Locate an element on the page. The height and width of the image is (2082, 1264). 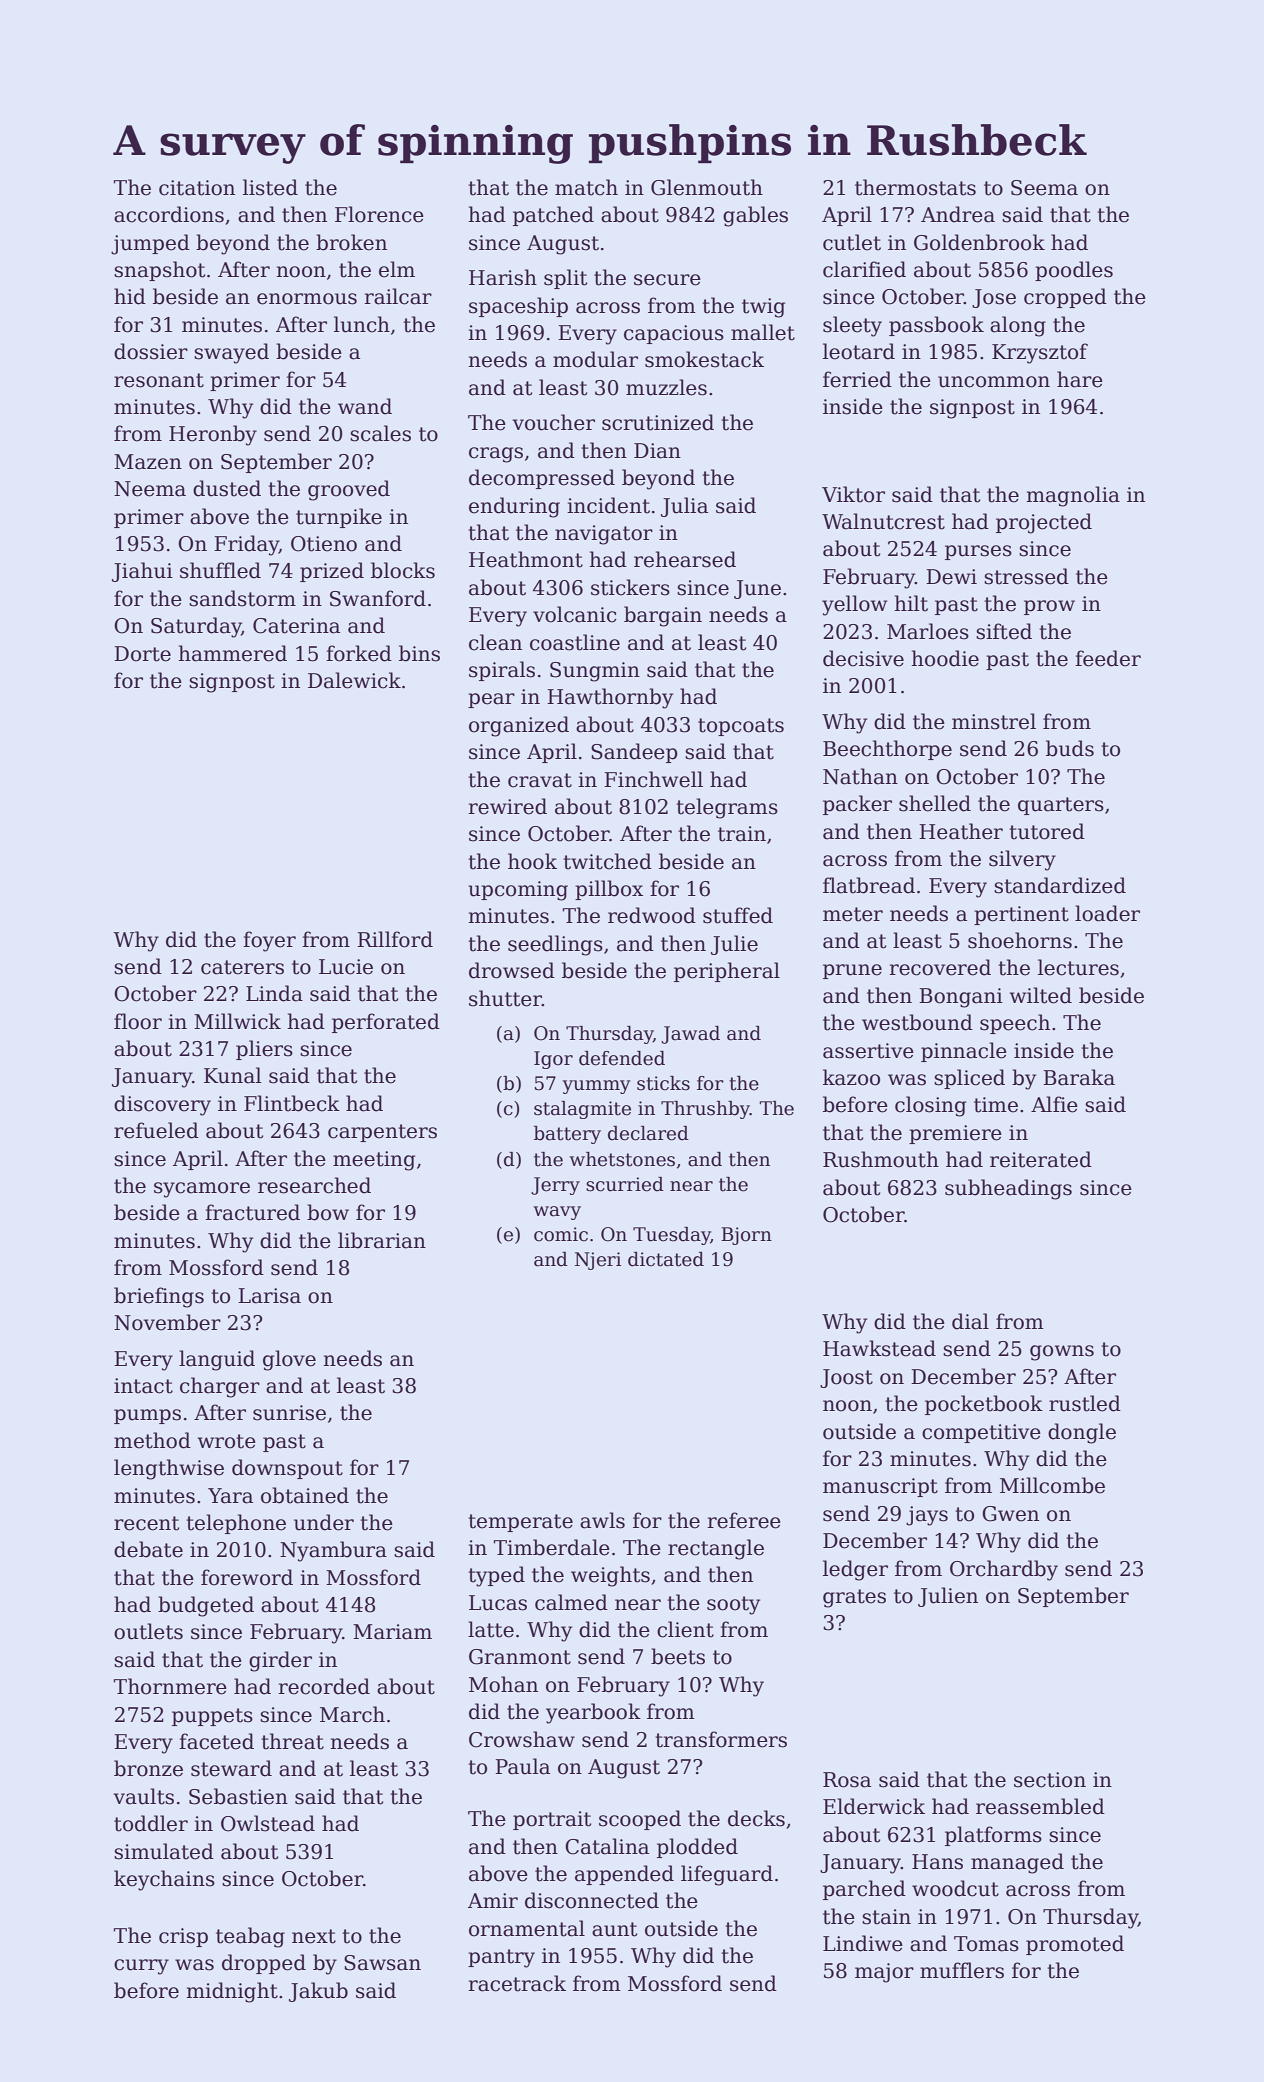
poodles is located at coordinates (1074, 271).
